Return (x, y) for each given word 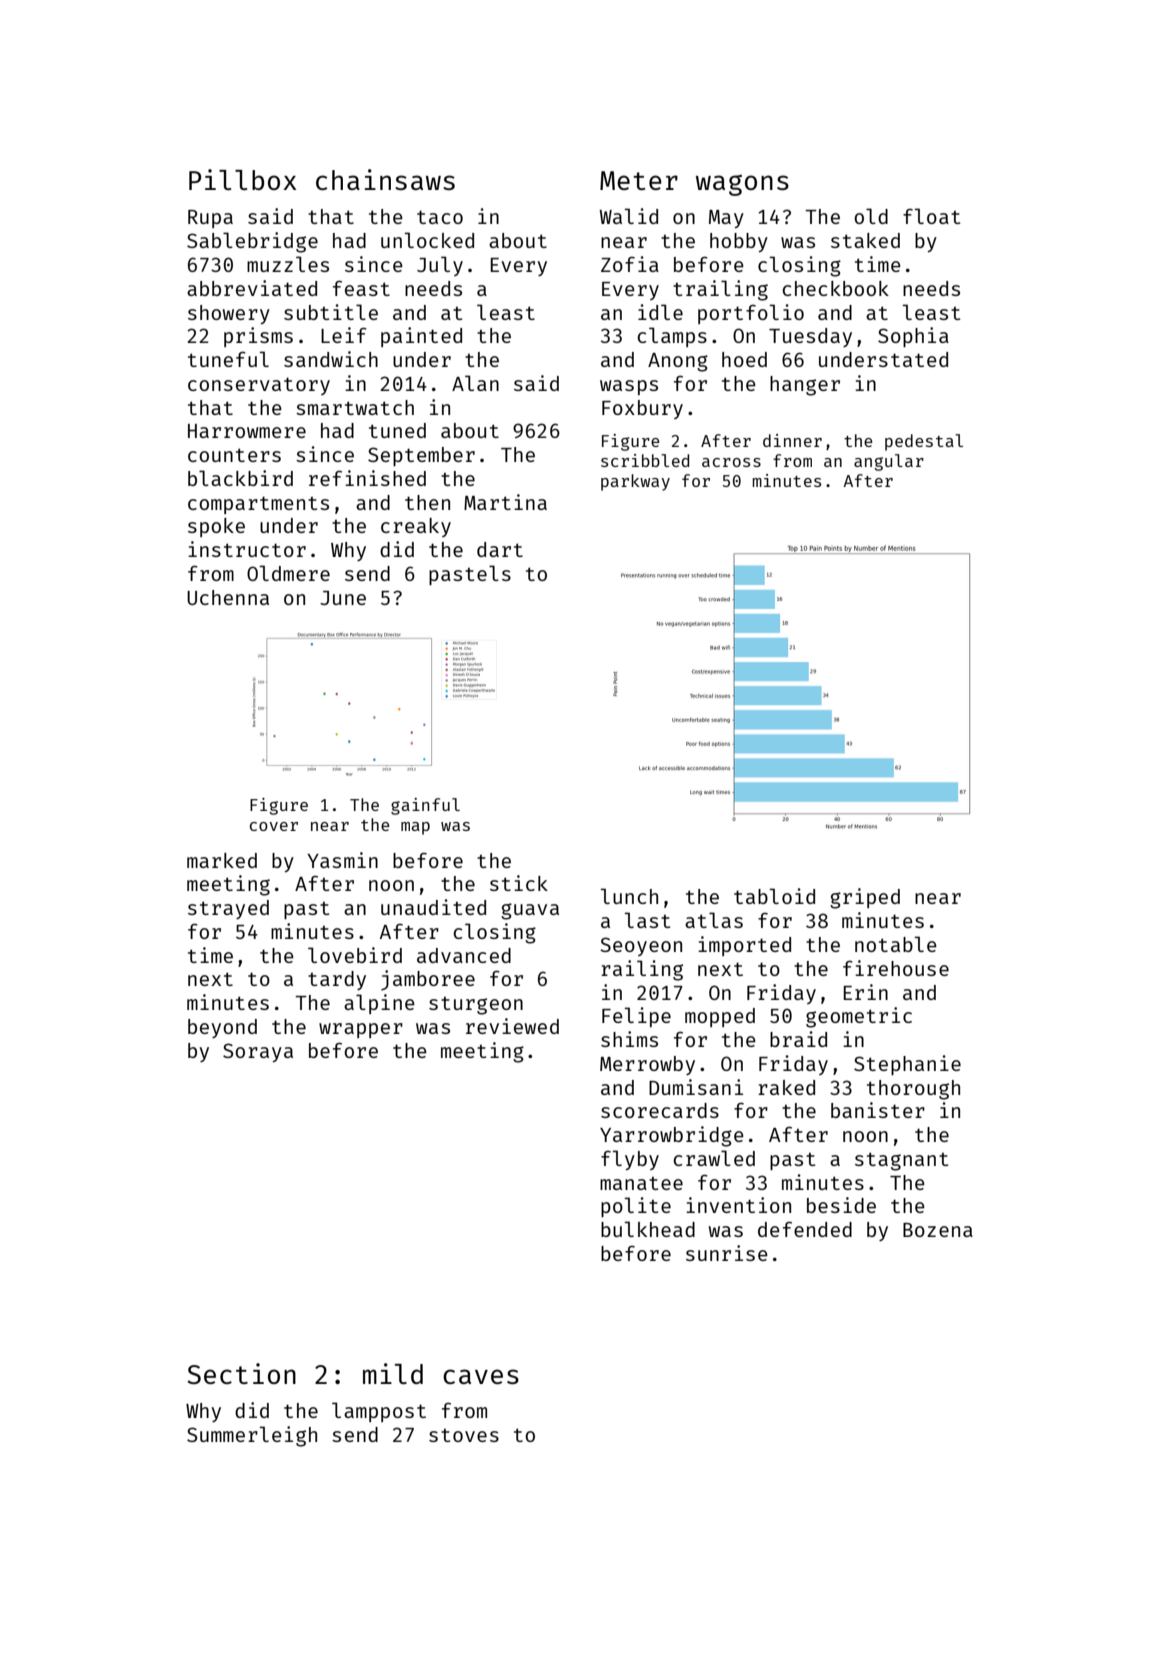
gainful (425, 806)
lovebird (355, 955)
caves (481, 1376)
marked (222, 860)
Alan (475, 383)
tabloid (774, 896)
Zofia (630, 264)
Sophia (913, 337)
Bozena (938, 1230)
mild (393, 1373)
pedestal (924, 442)
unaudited (433, 907)
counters (234, 455)
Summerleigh (252, 1436)
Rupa (210, 219)
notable (896, 944)
